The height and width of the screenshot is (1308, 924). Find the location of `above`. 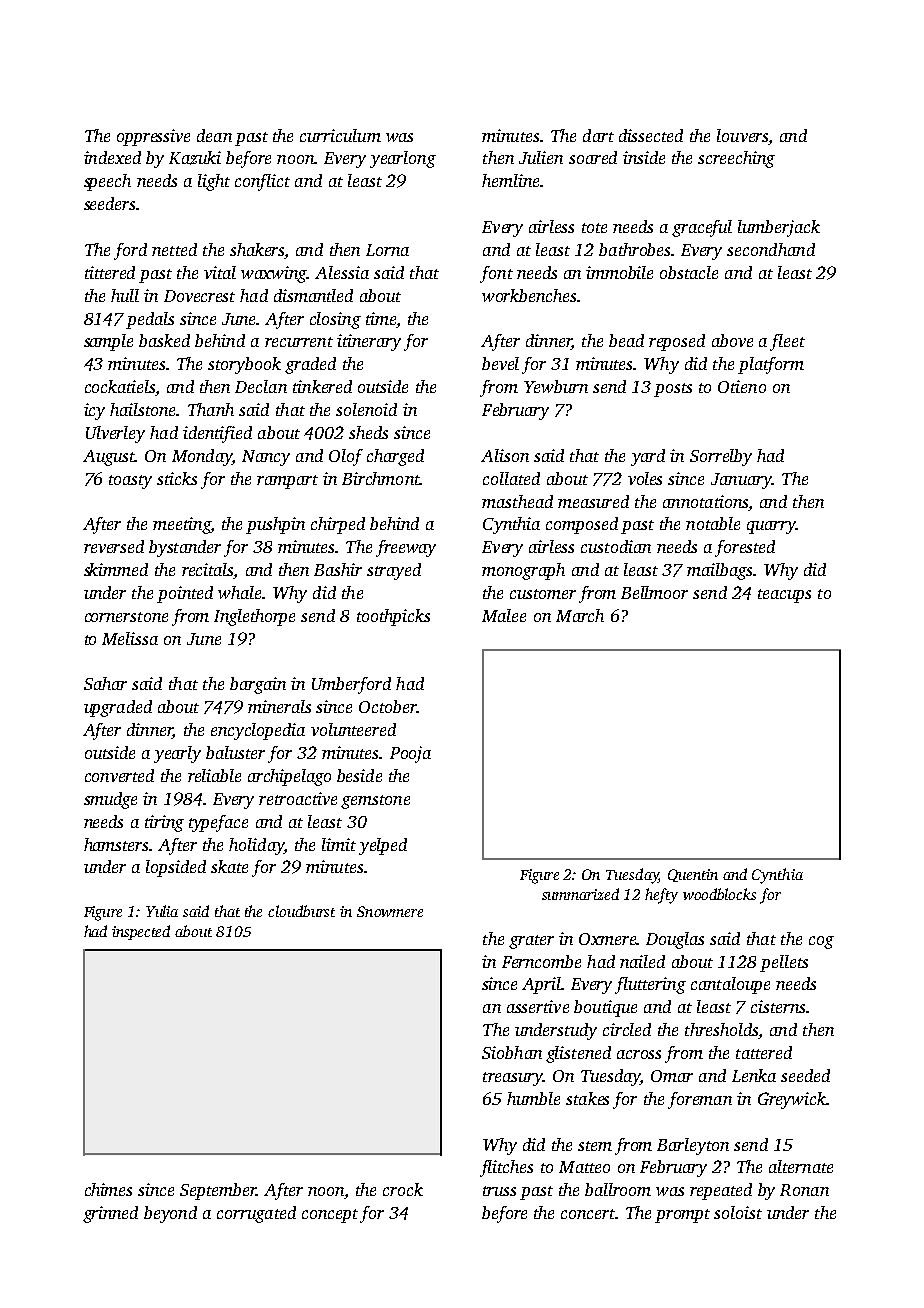

above is located at coordinates (732, 340).
